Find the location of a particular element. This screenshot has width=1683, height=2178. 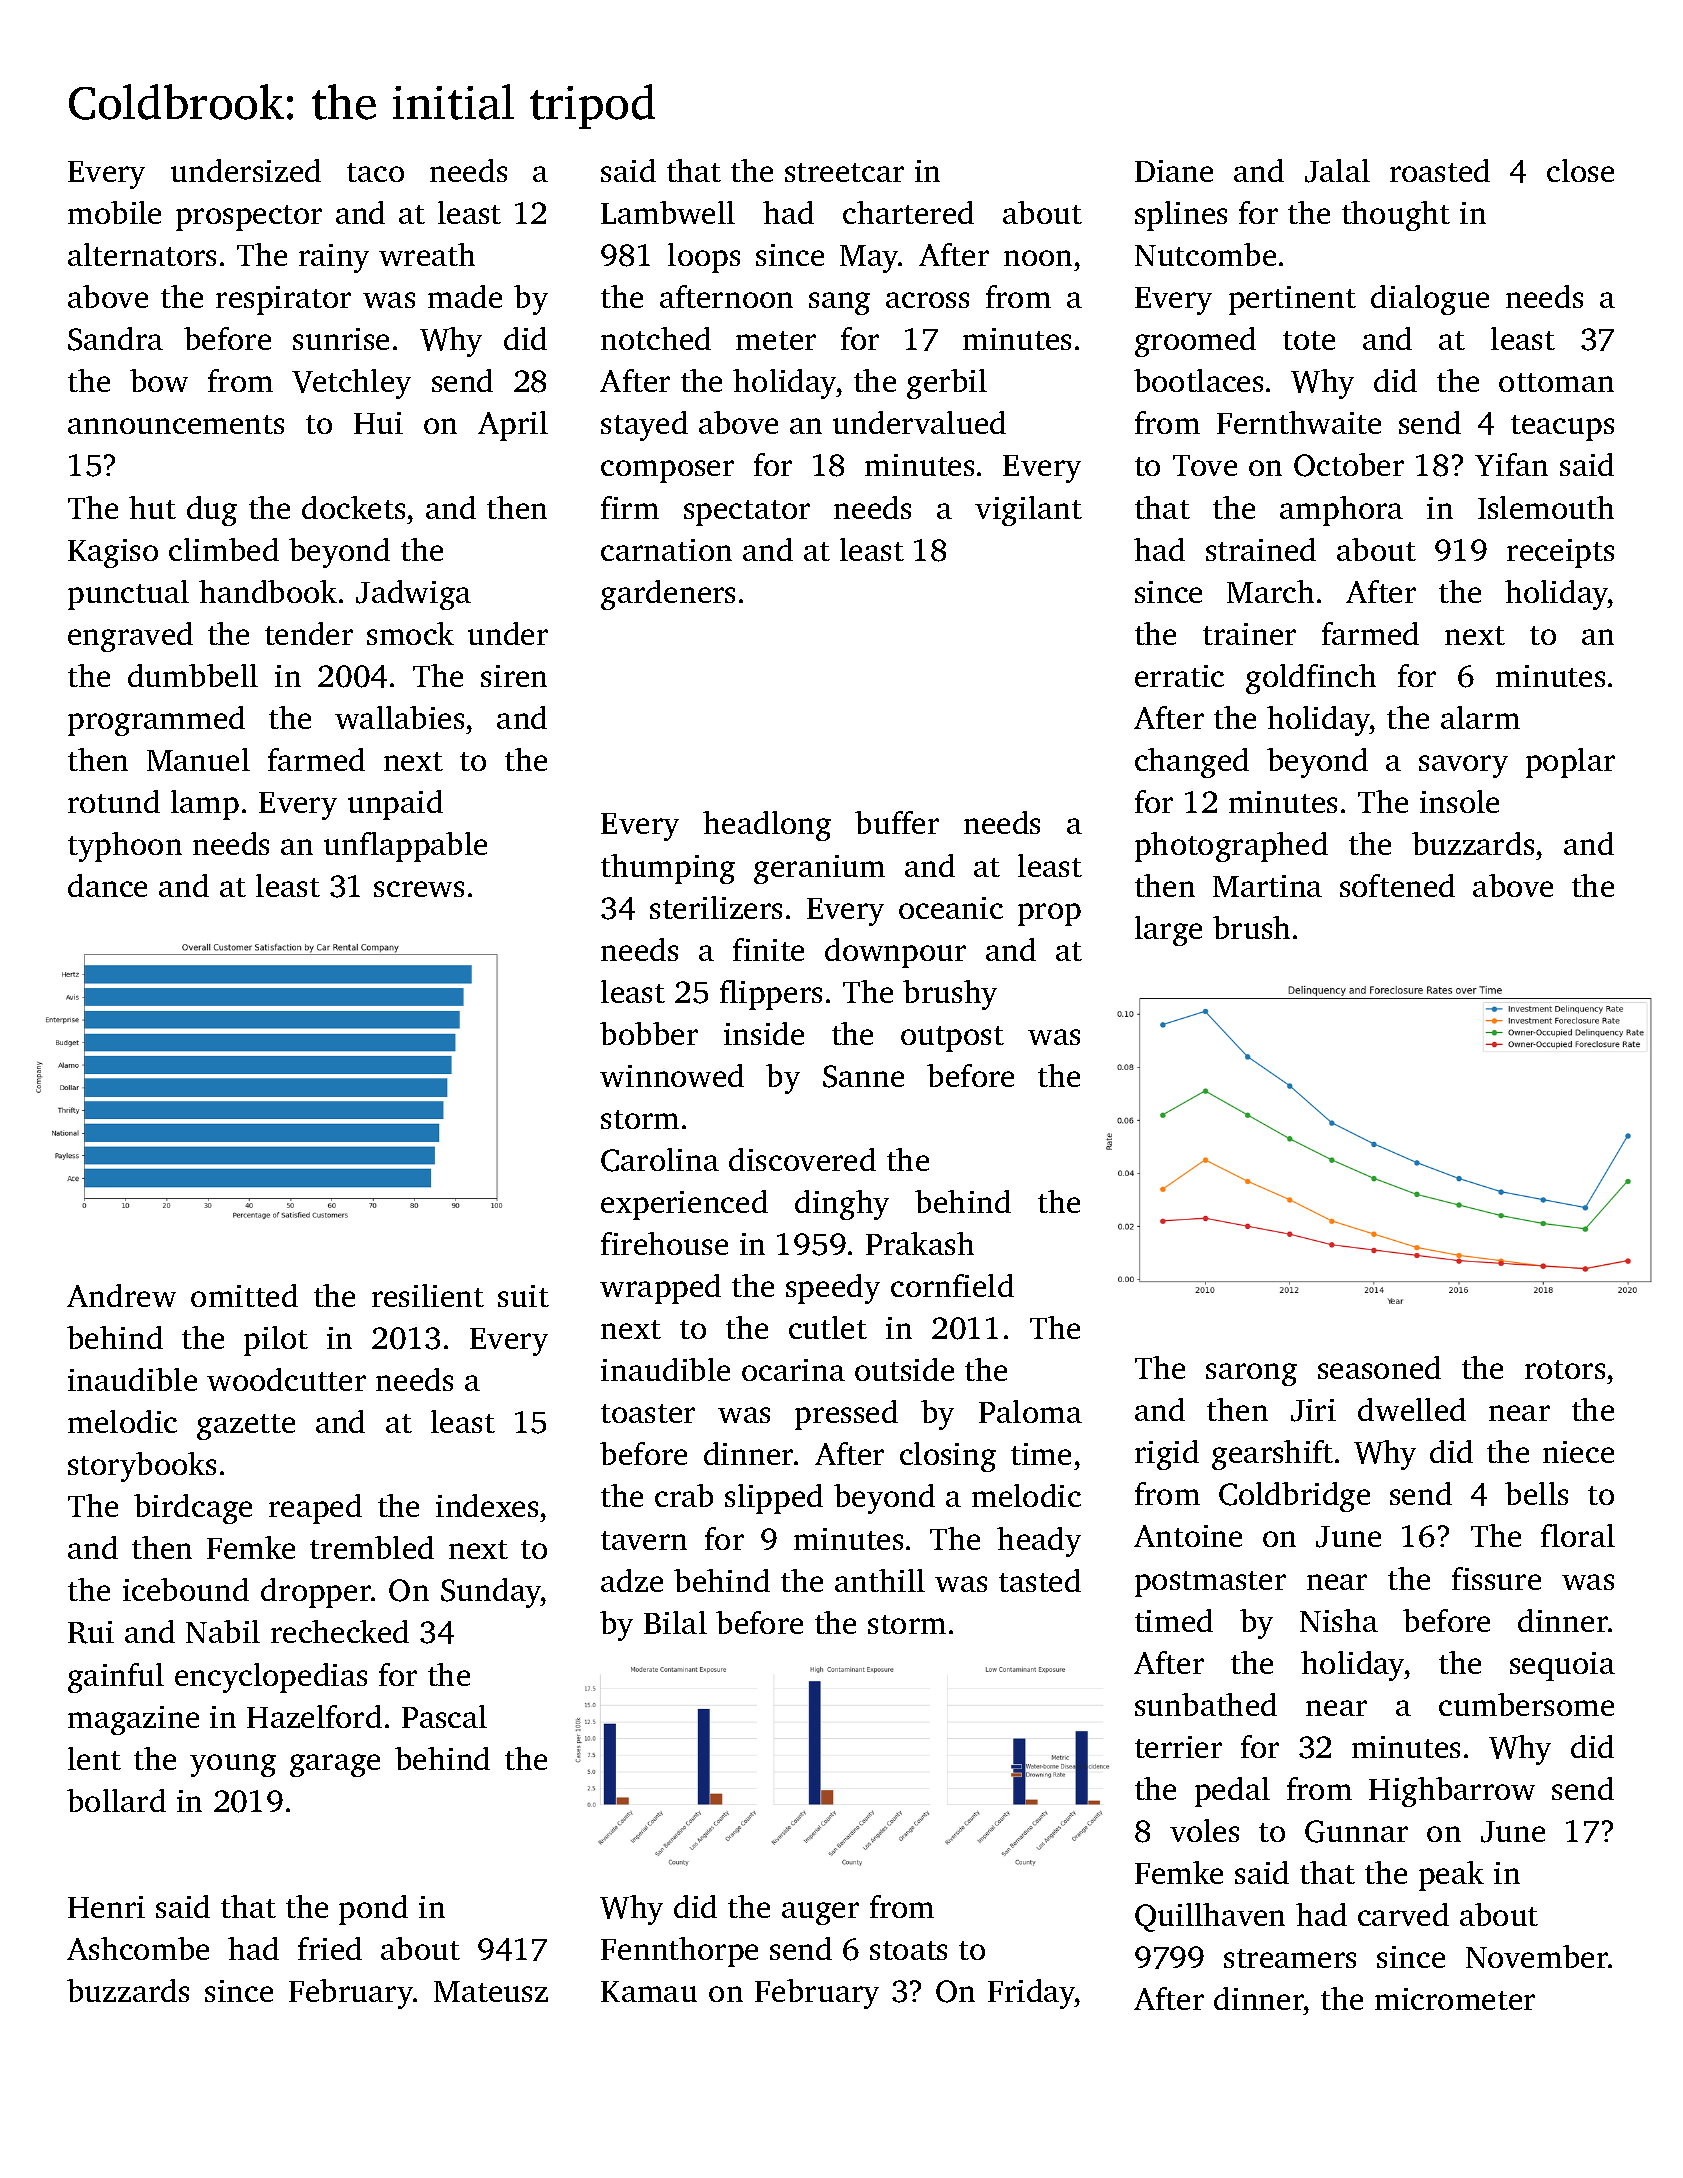

cumbersome is located at coordinates (1526, 1704).
